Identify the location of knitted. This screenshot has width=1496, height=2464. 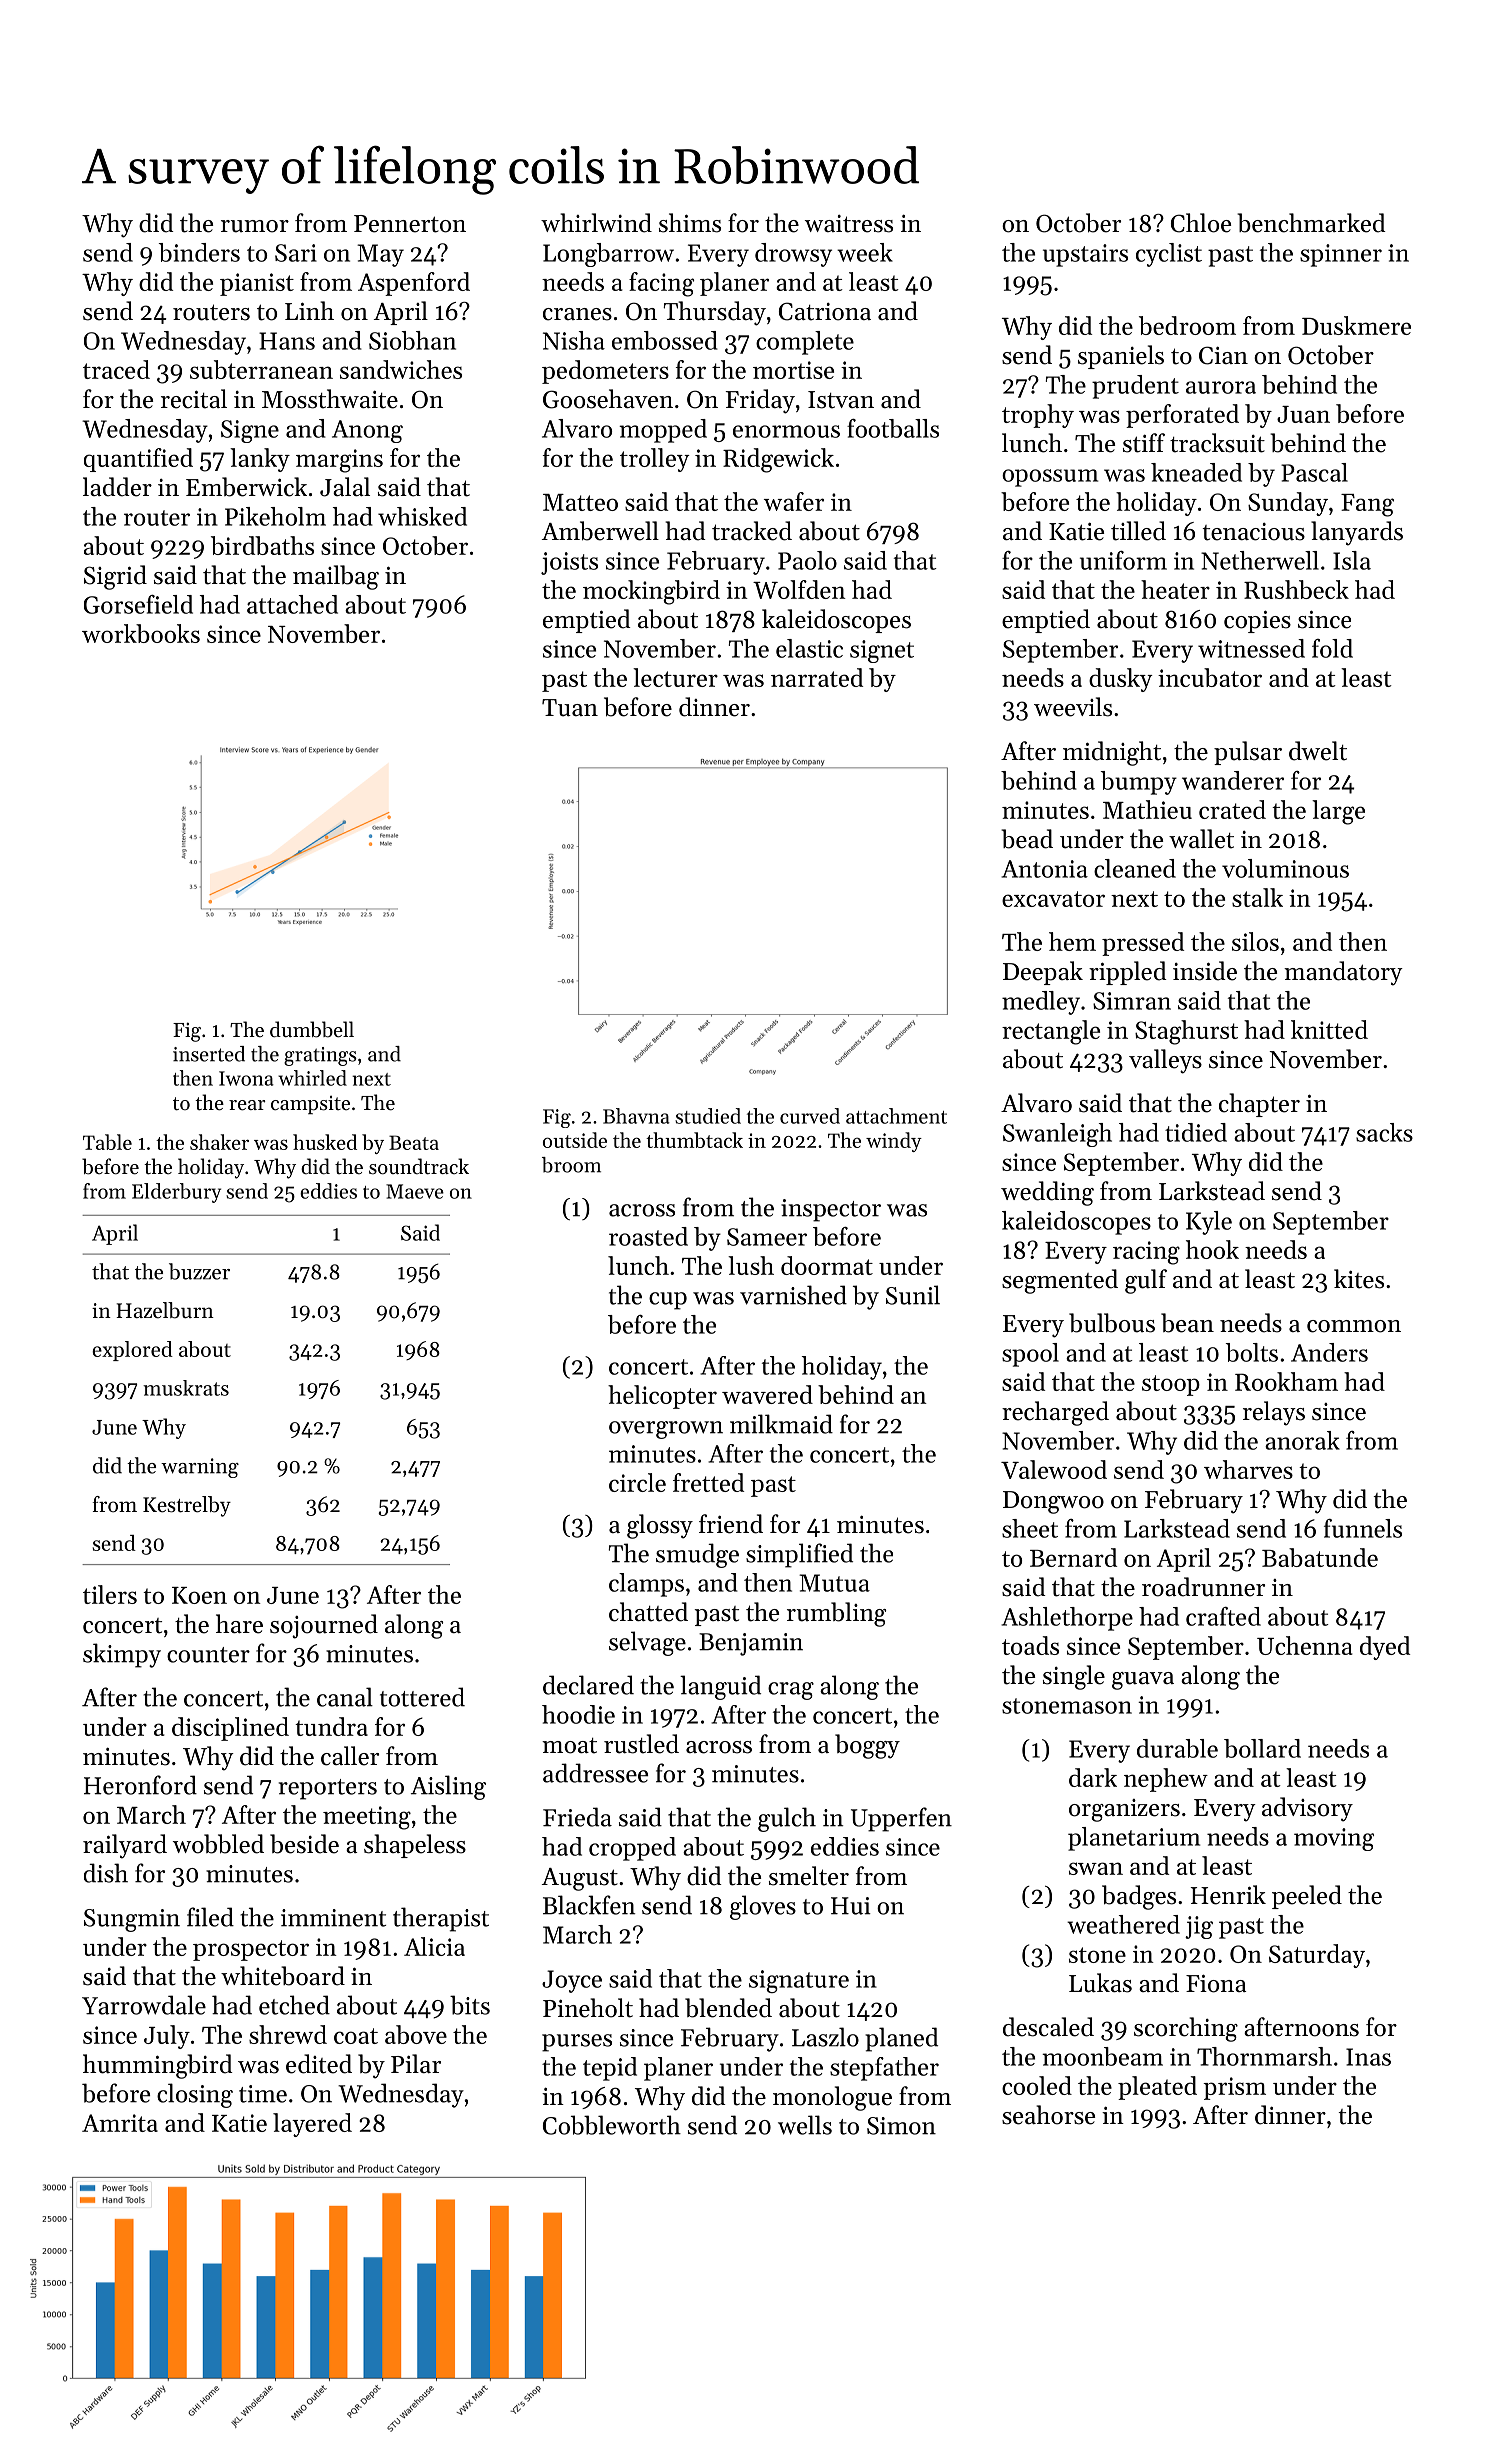
(1329, 1029).
